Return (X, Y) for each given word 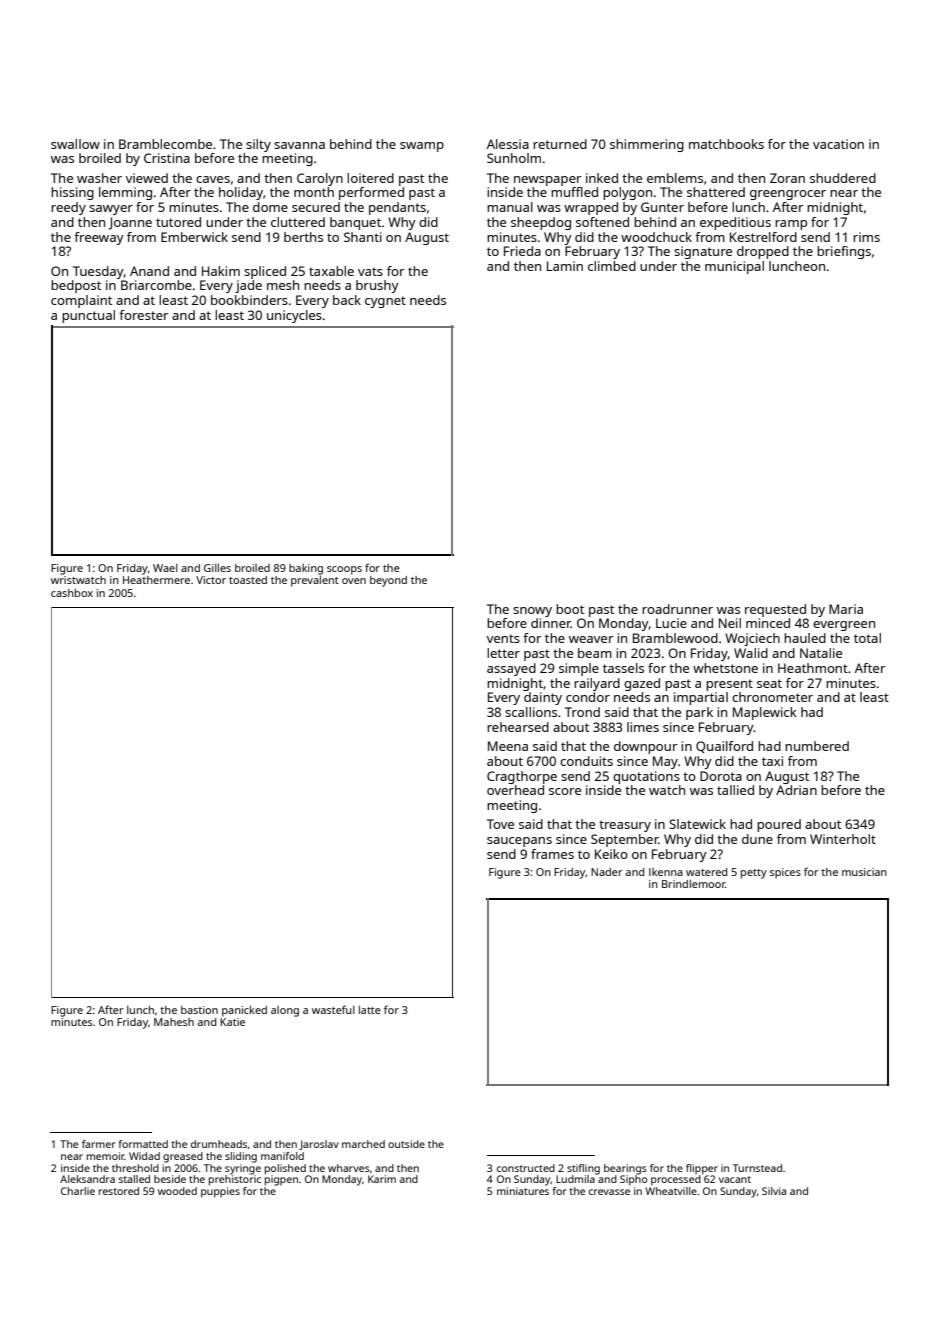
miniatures (523, 1191)
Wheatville (671, 1191)
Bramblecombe (165, 144)
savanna (299, 145)
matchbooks (726, 144)
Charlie (78, 1191)
